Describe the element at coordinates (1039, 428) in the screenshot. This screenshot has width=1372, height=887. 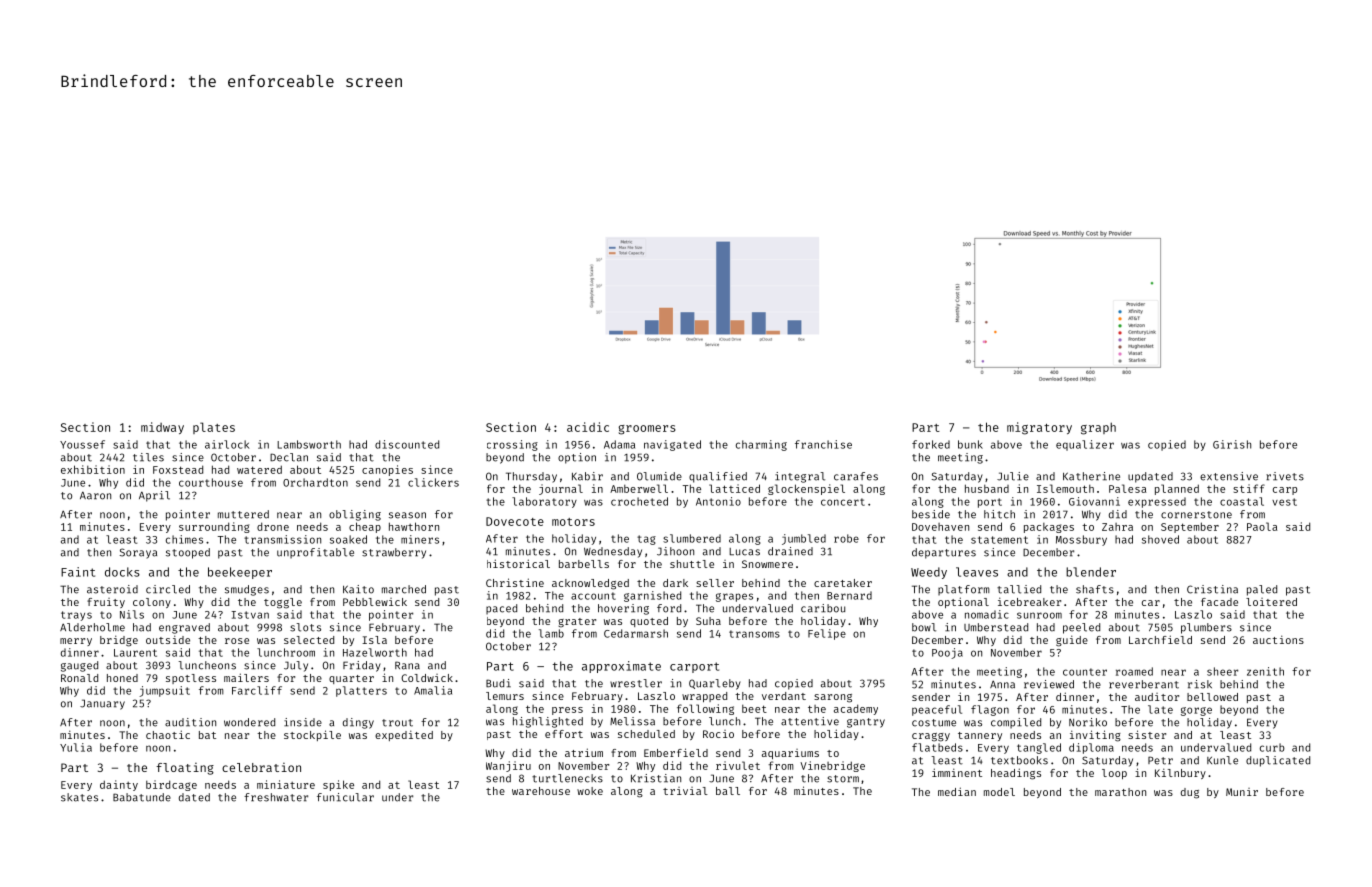
I see `migratory` at that location.
